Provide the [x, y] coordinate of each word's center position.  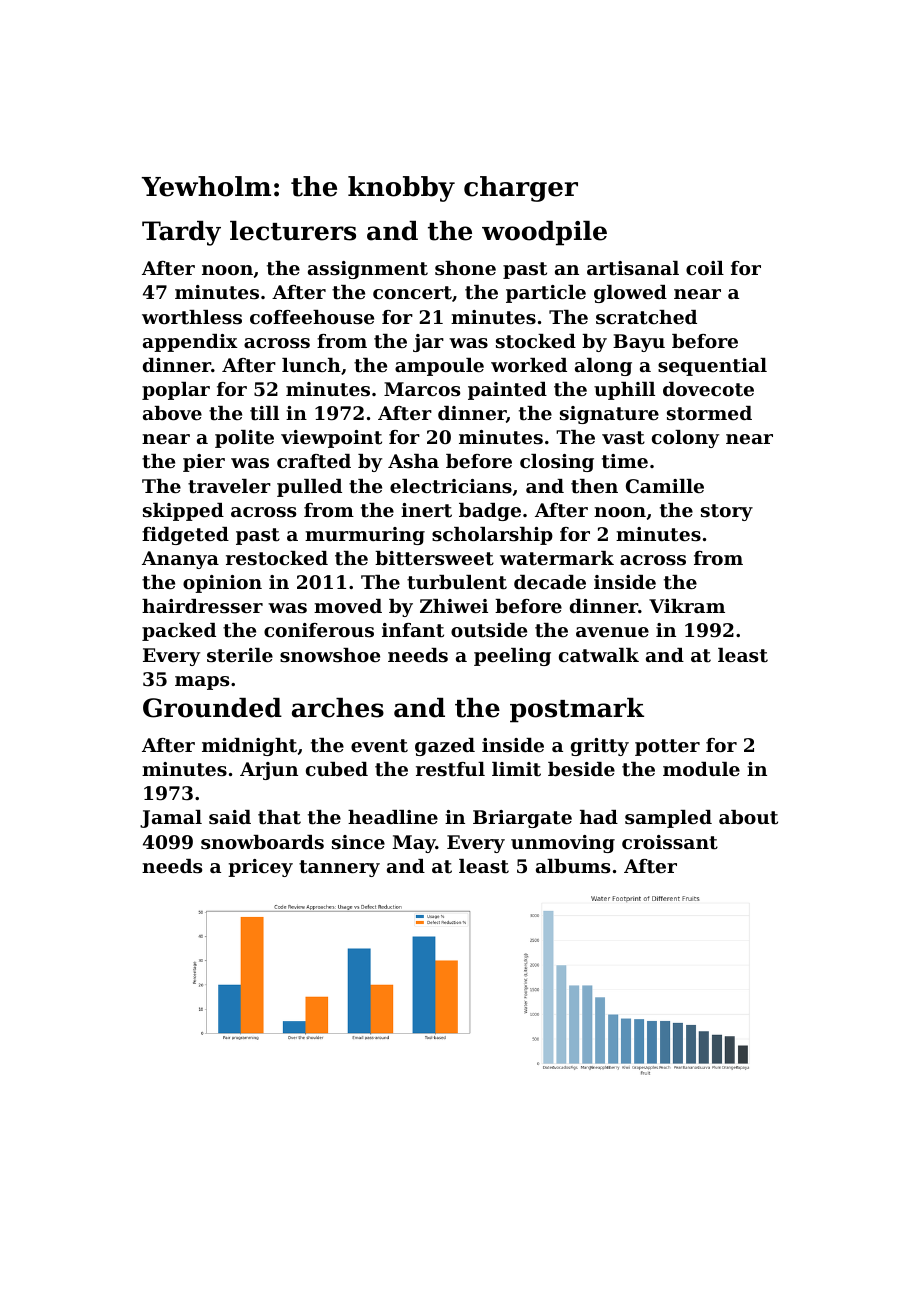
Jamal [171, 819]
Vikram [687, 606]
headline [393, 817]
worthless [192, 317]
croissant [670, 842]
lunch [311, 365]
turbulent [457, 582]
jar [428, 343]
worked [529, 365]
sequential [712, 367]
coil [705, 268]
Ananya [180, 560]
